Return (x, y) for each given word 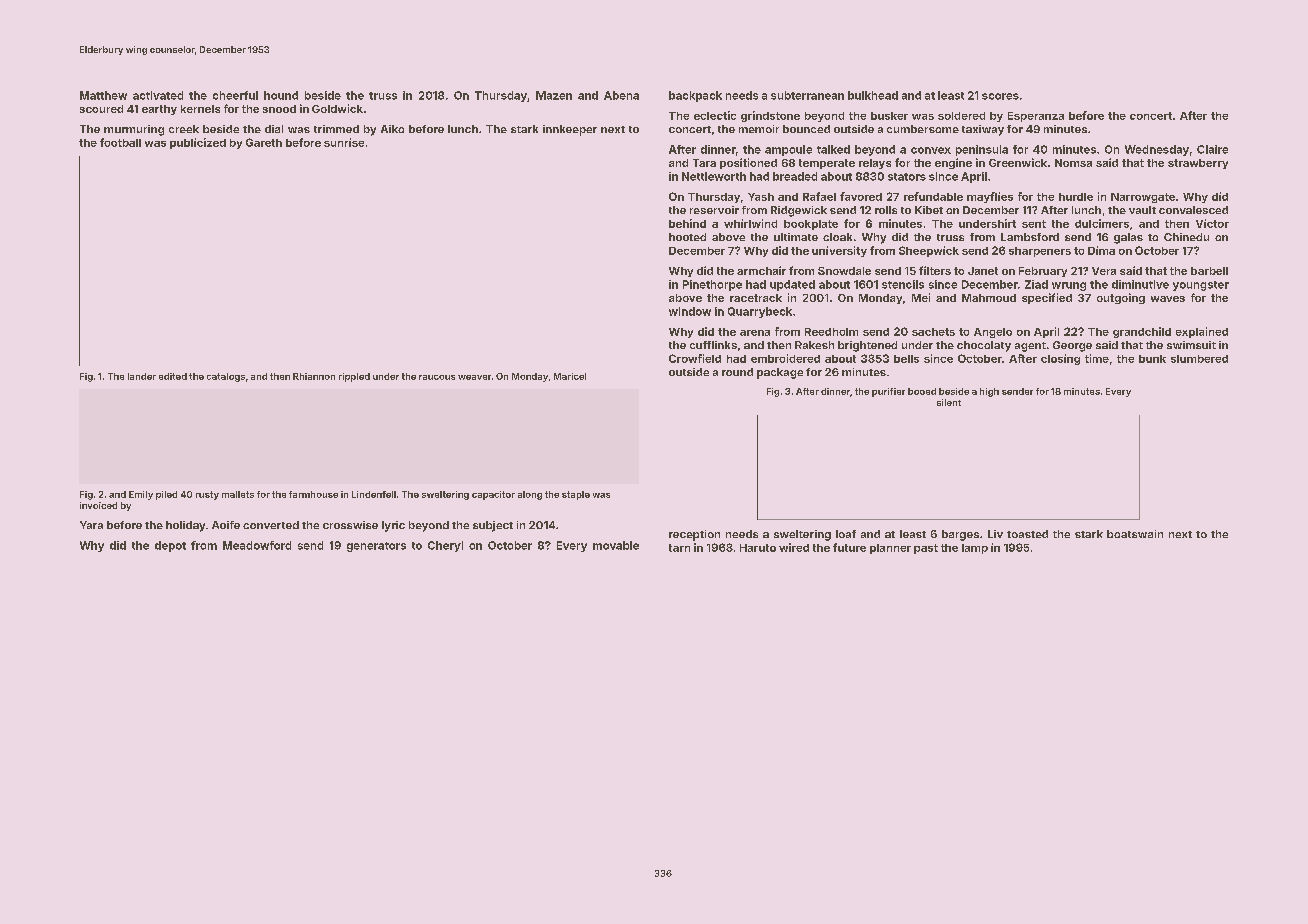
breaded (795, 176)
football (120, 142)
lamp (975, 549)
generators (376, 547)
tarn (679, 548)
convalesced (1193, 210)
